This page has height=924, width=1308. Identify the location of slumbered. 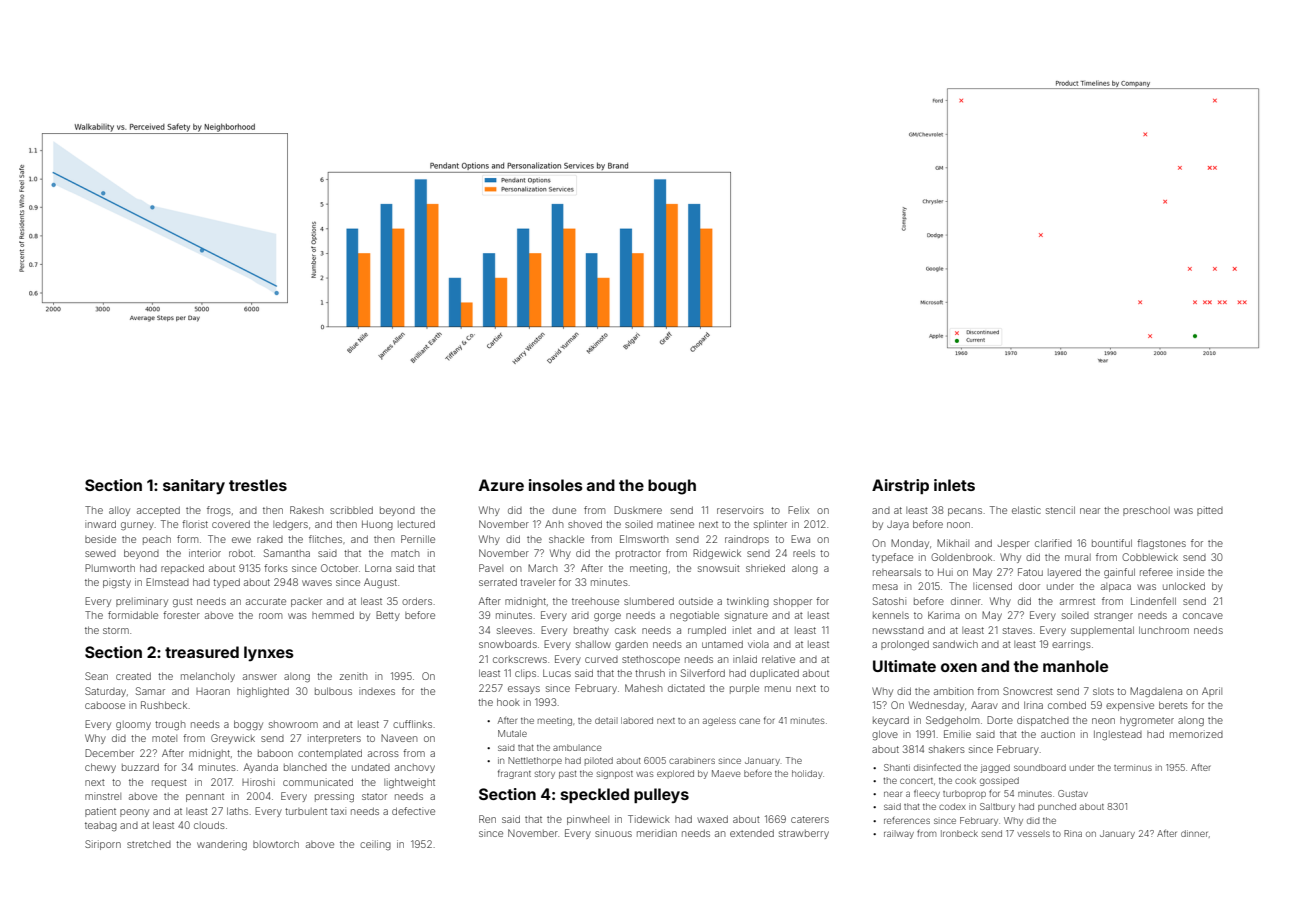
(649, 601).
